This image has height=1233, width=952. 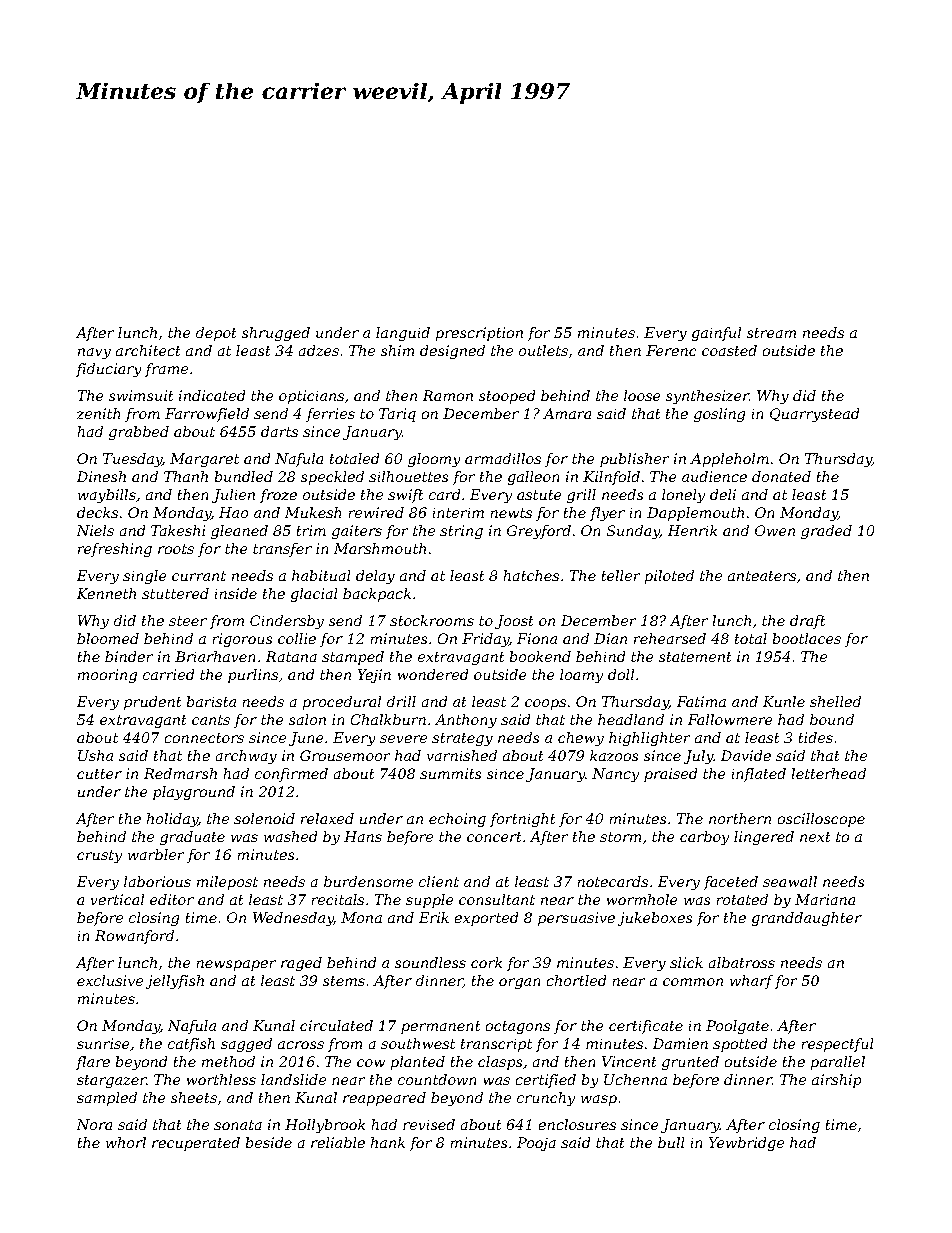 What do you see at coordinates (832, 719) in the image?
I see `bound` at bounding box center [832, 719].
